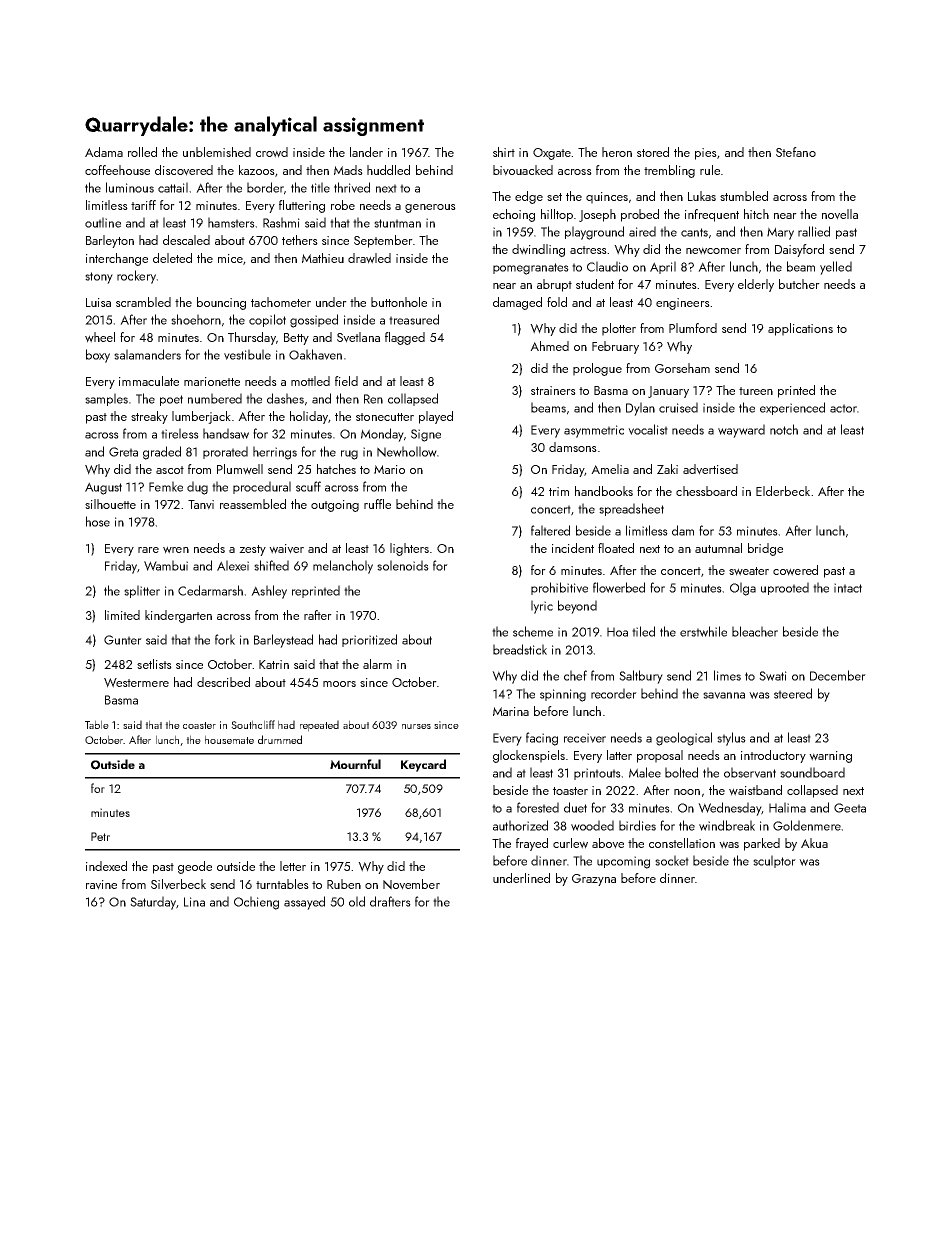 The width and height of the document is (952, 1233). I want to click on sculptor, so click(774, 861).
